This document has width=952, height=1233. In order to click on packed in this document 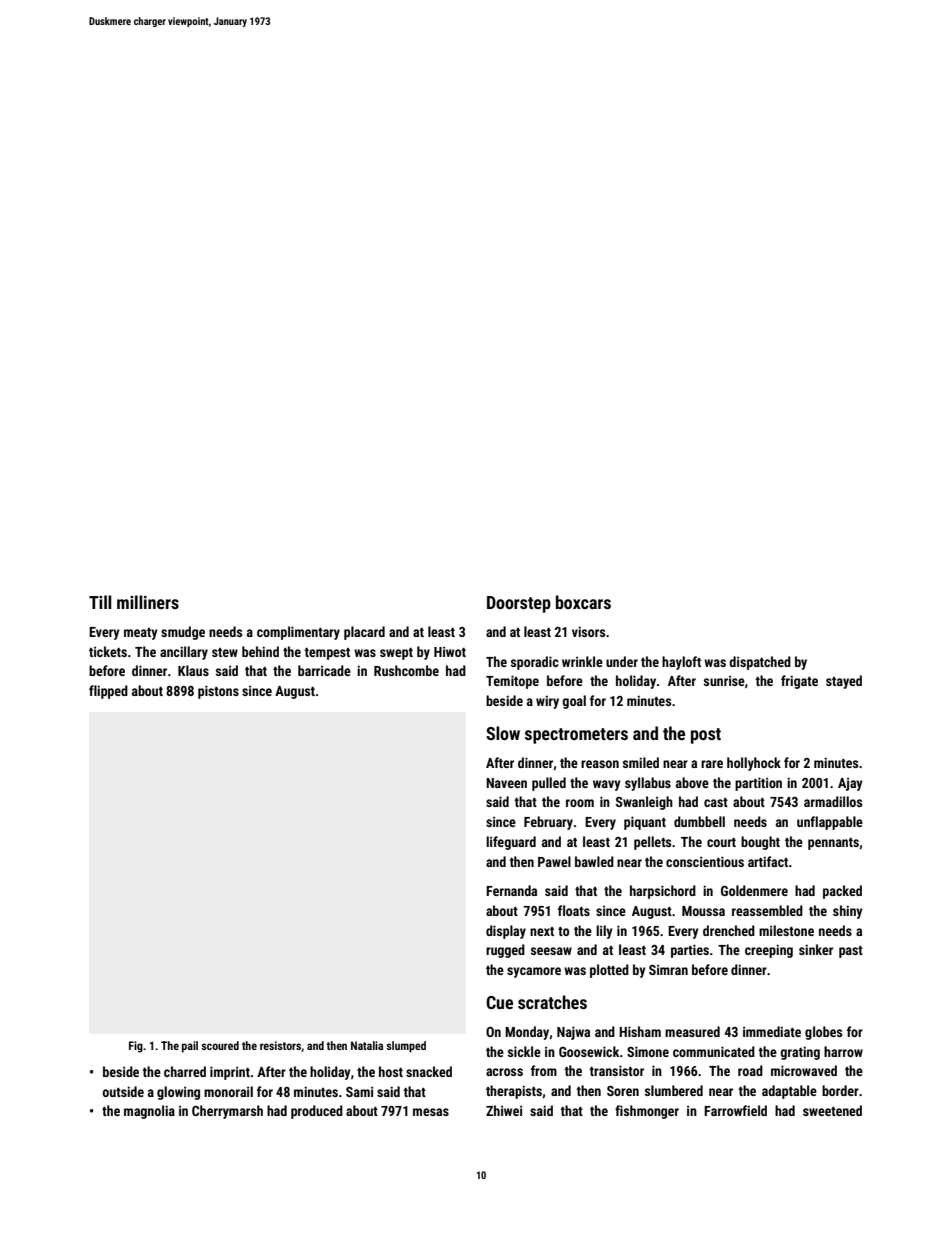, I will do `click(842, 892)`.
